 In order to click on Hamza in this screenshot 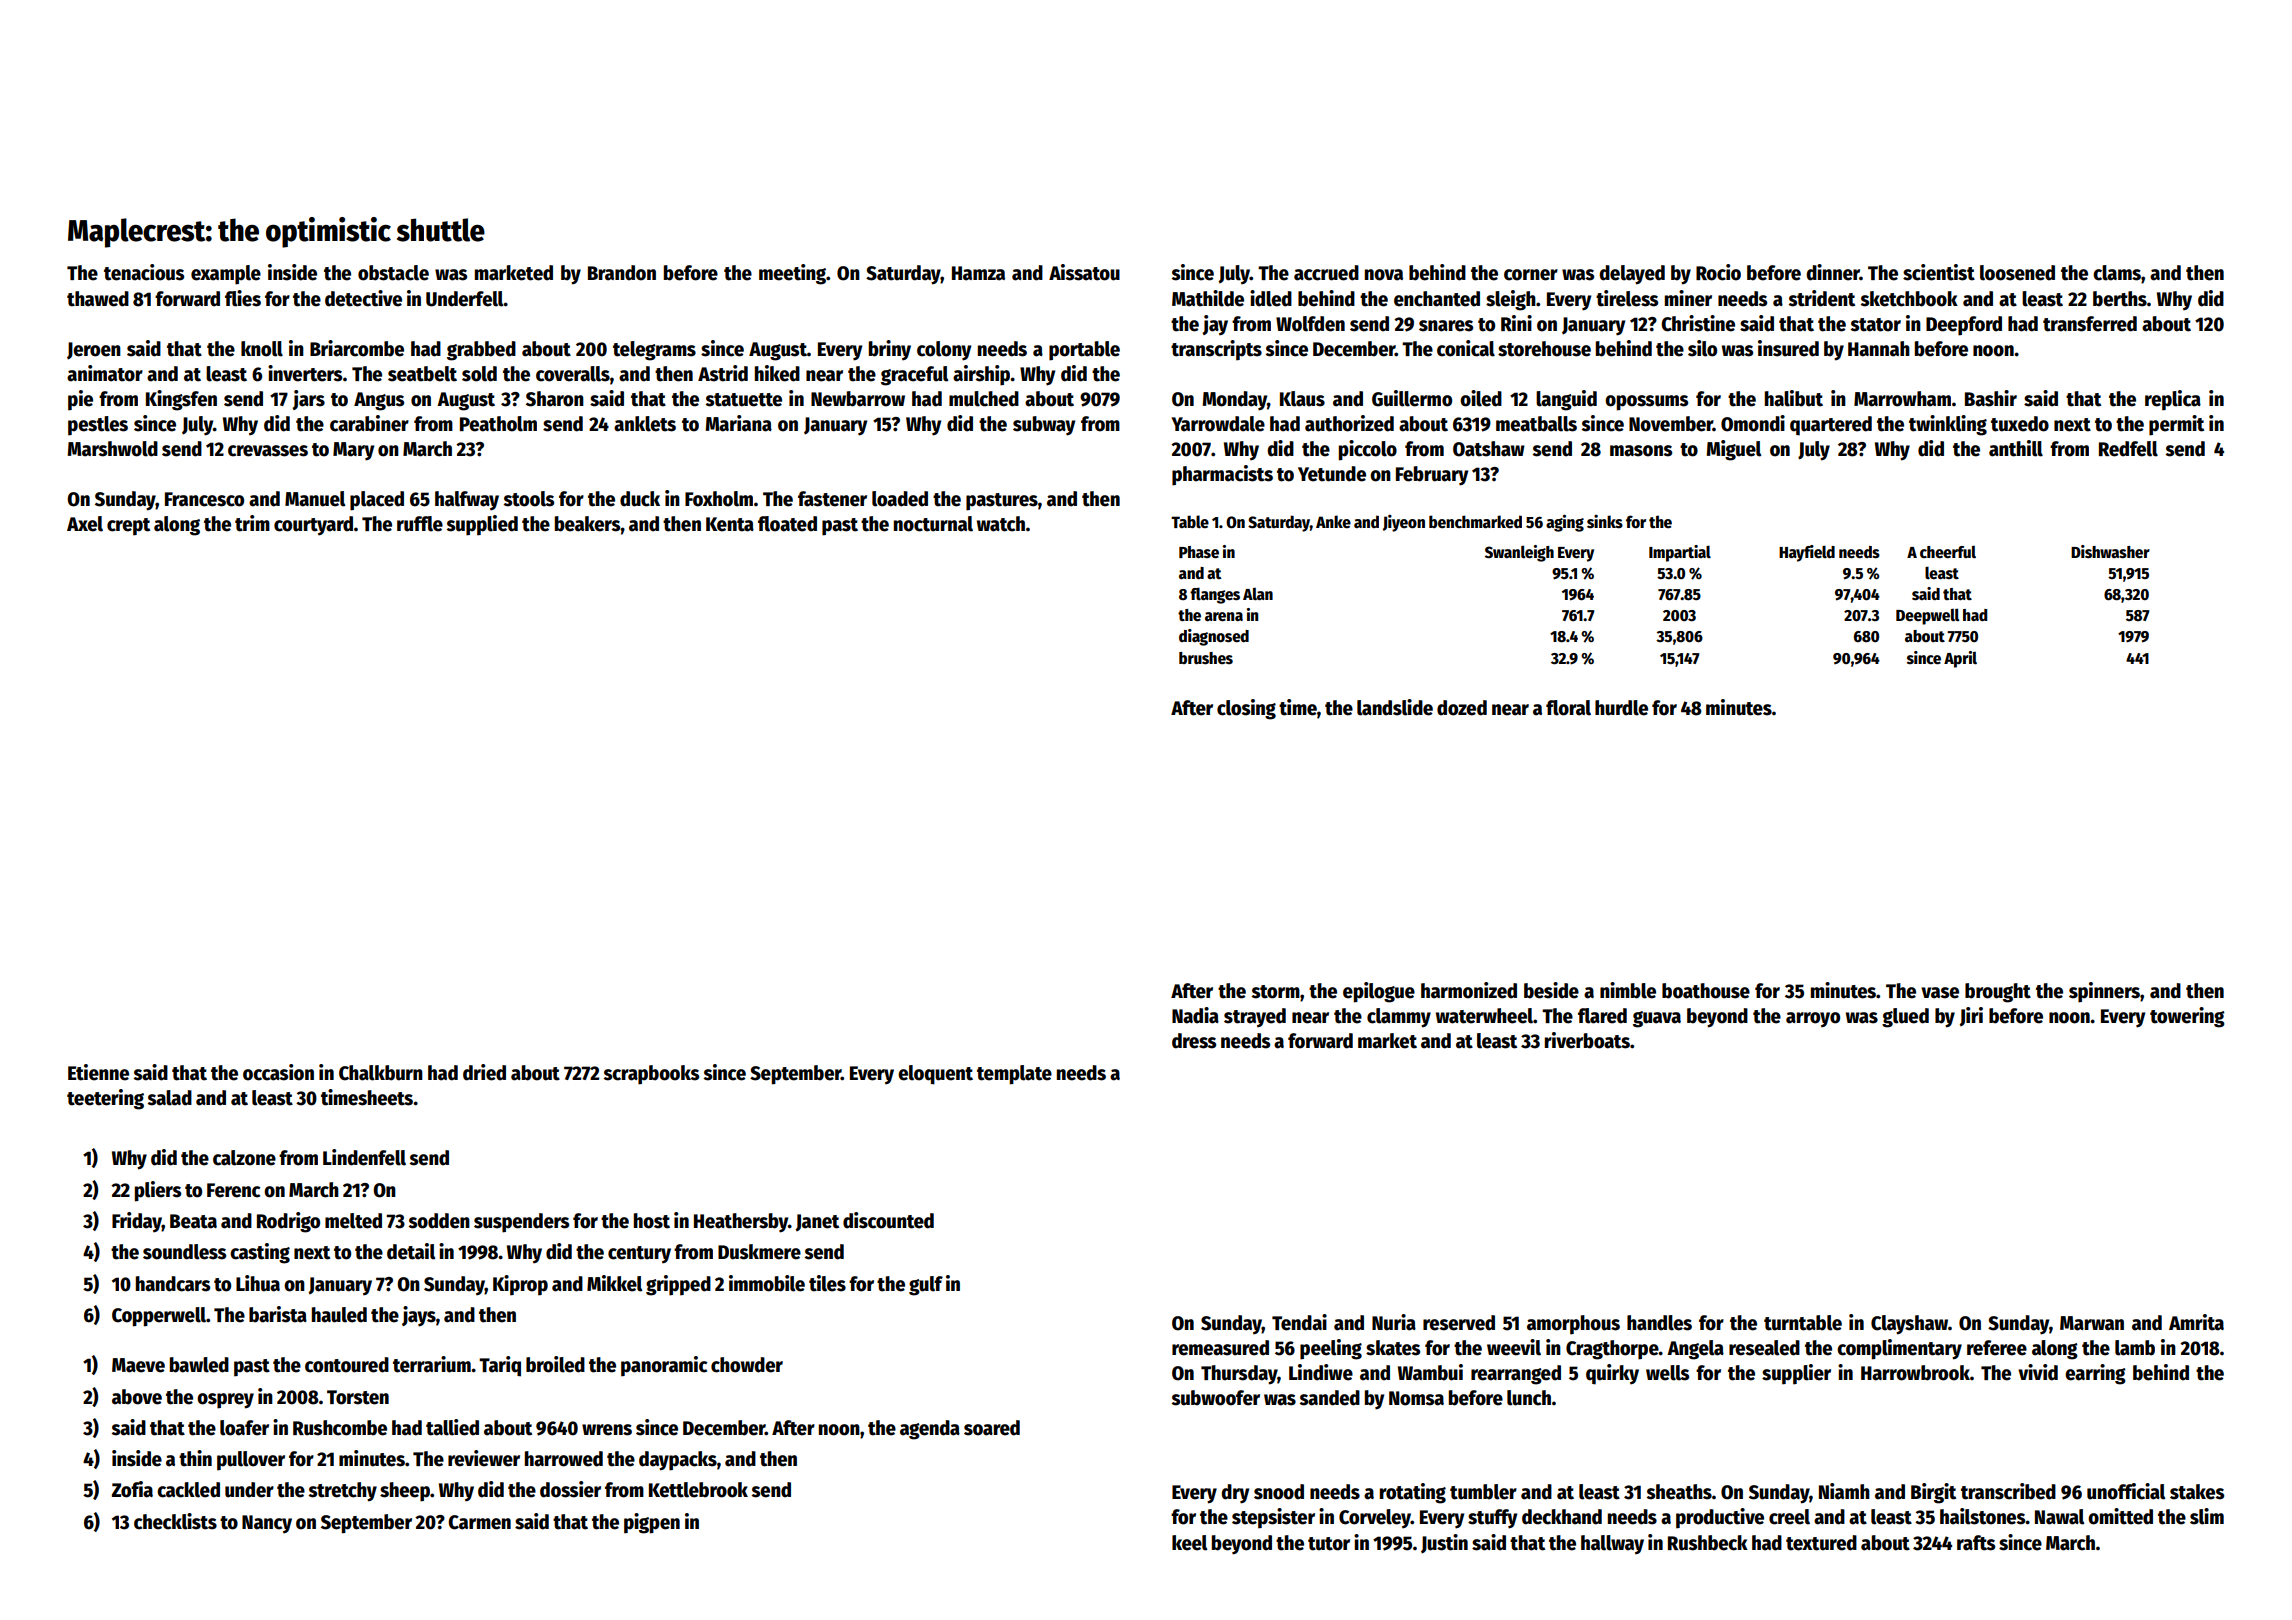, I will do `click(978, 273)`.
